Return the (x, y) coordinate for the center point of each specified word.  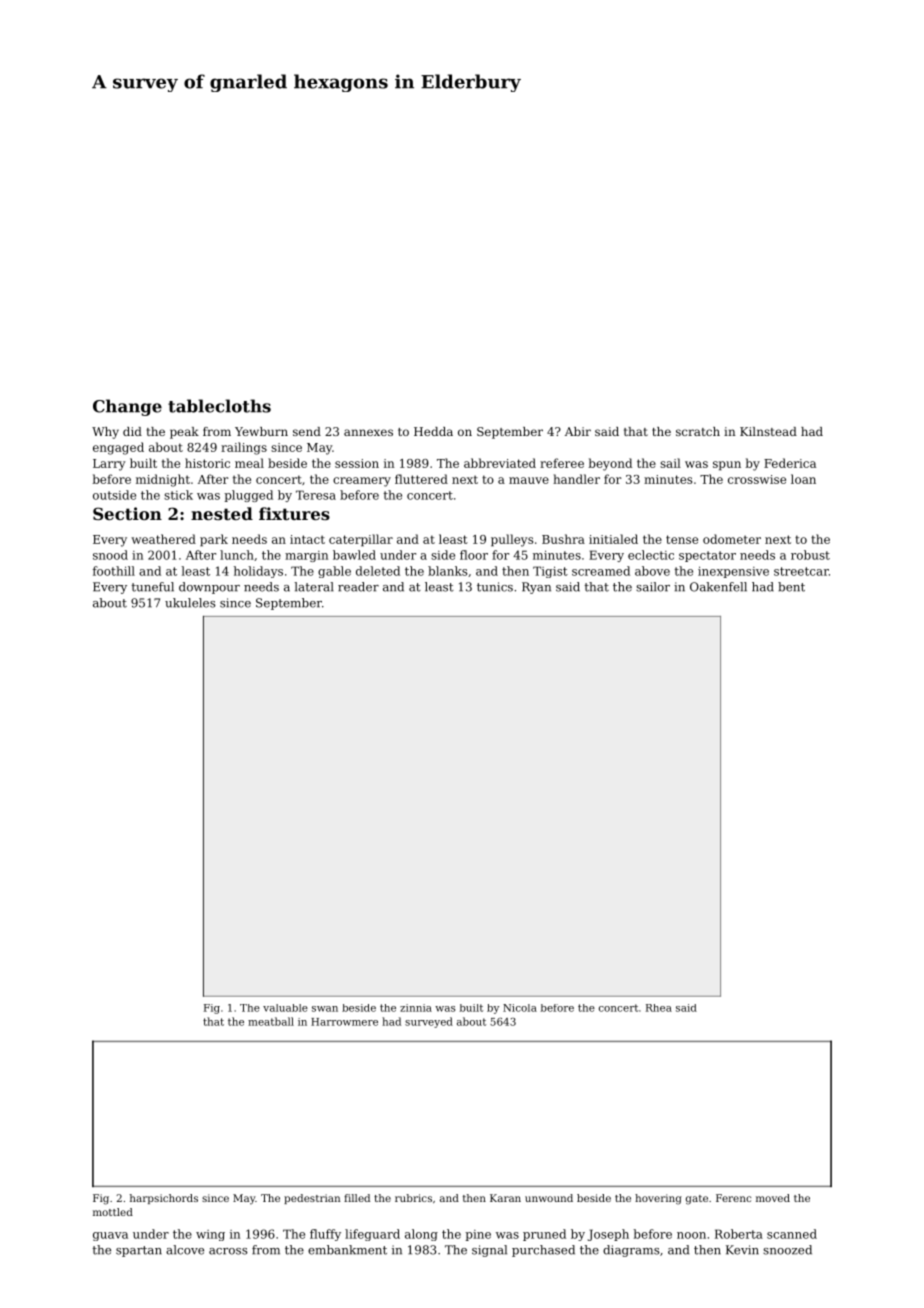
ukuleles (190, 603)
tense (682, 539)
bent (791, 587)
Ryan (536, 588)
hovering (658, 1199)
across (228, 1251)
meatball (271, 1021)
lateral (314, 587)
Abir (578, 431)
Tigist (550, 572)
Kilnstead (768, 431)
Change (127, 407)
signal (489, 1251)
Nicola (520, 1008)
